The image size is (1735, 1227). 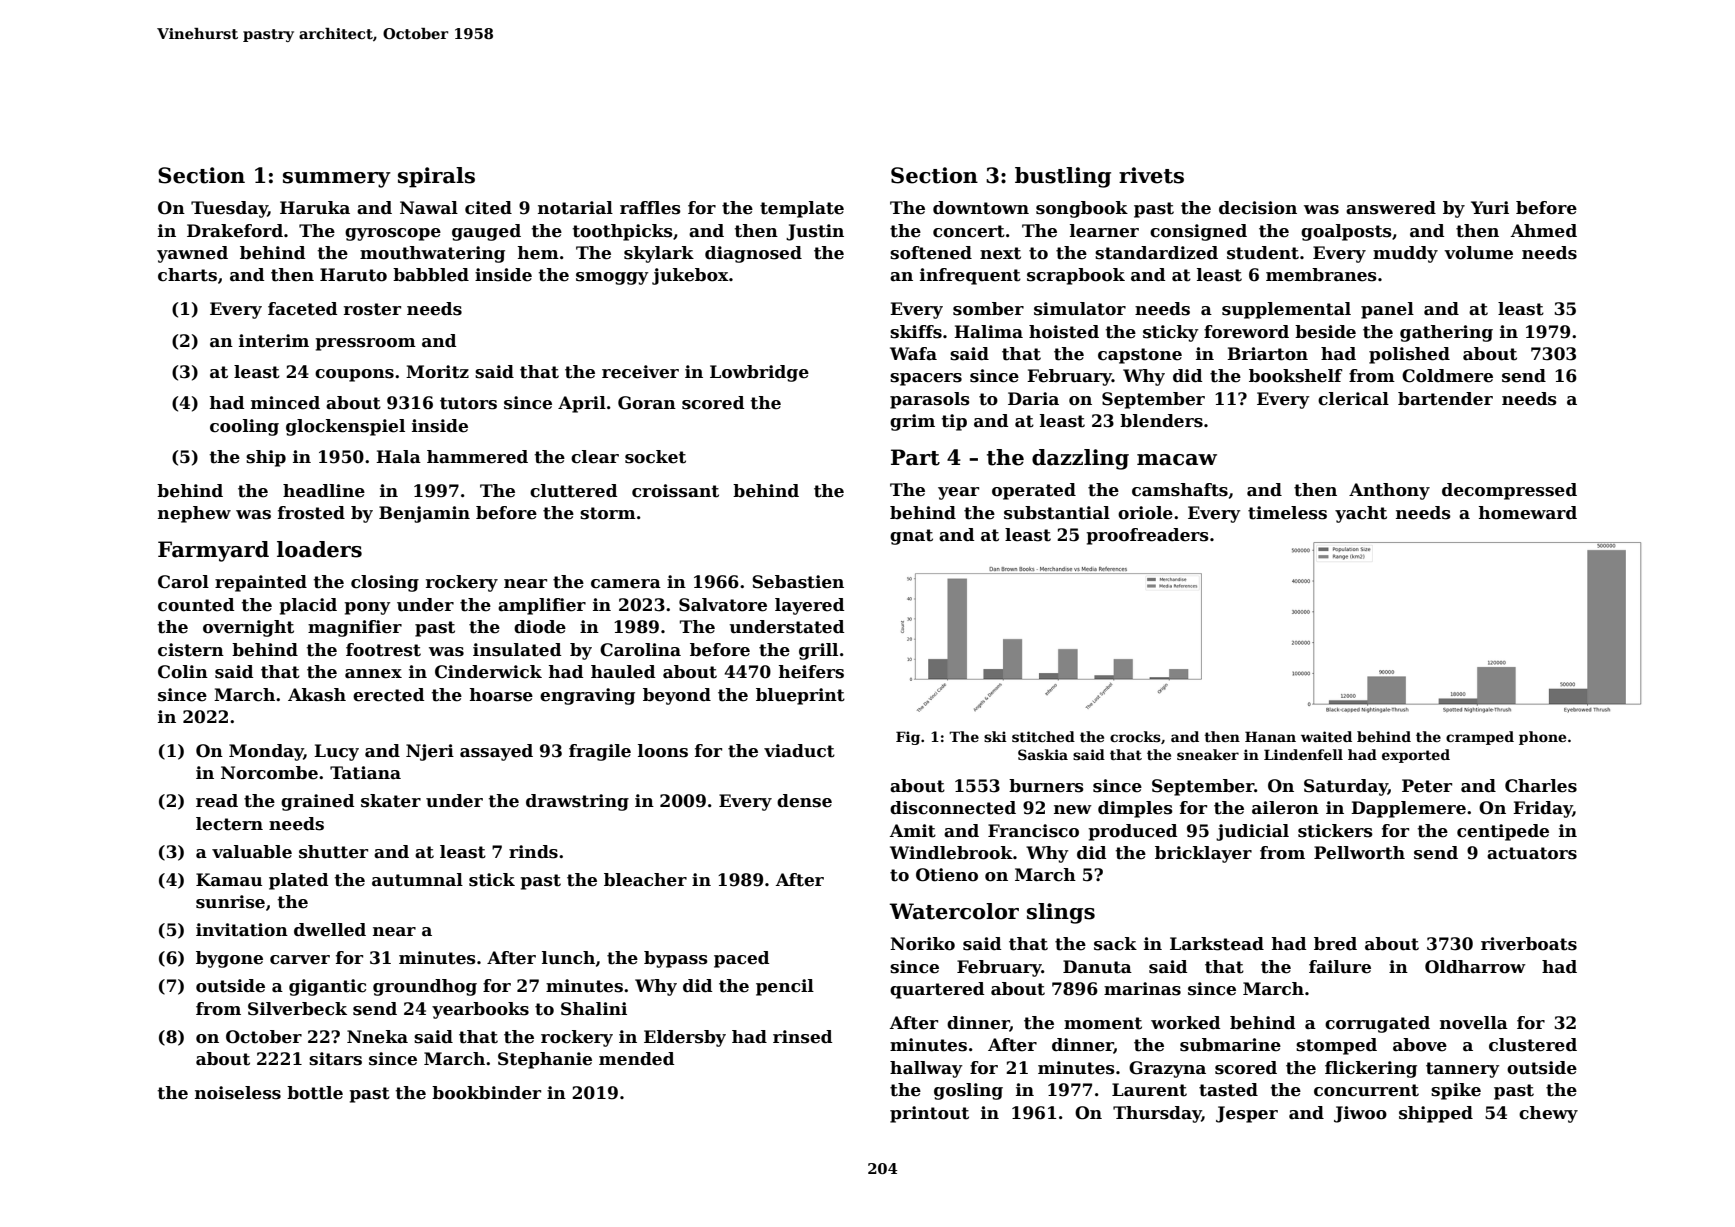 I want to click on bookbinder, so click(x=486, y=1093).
